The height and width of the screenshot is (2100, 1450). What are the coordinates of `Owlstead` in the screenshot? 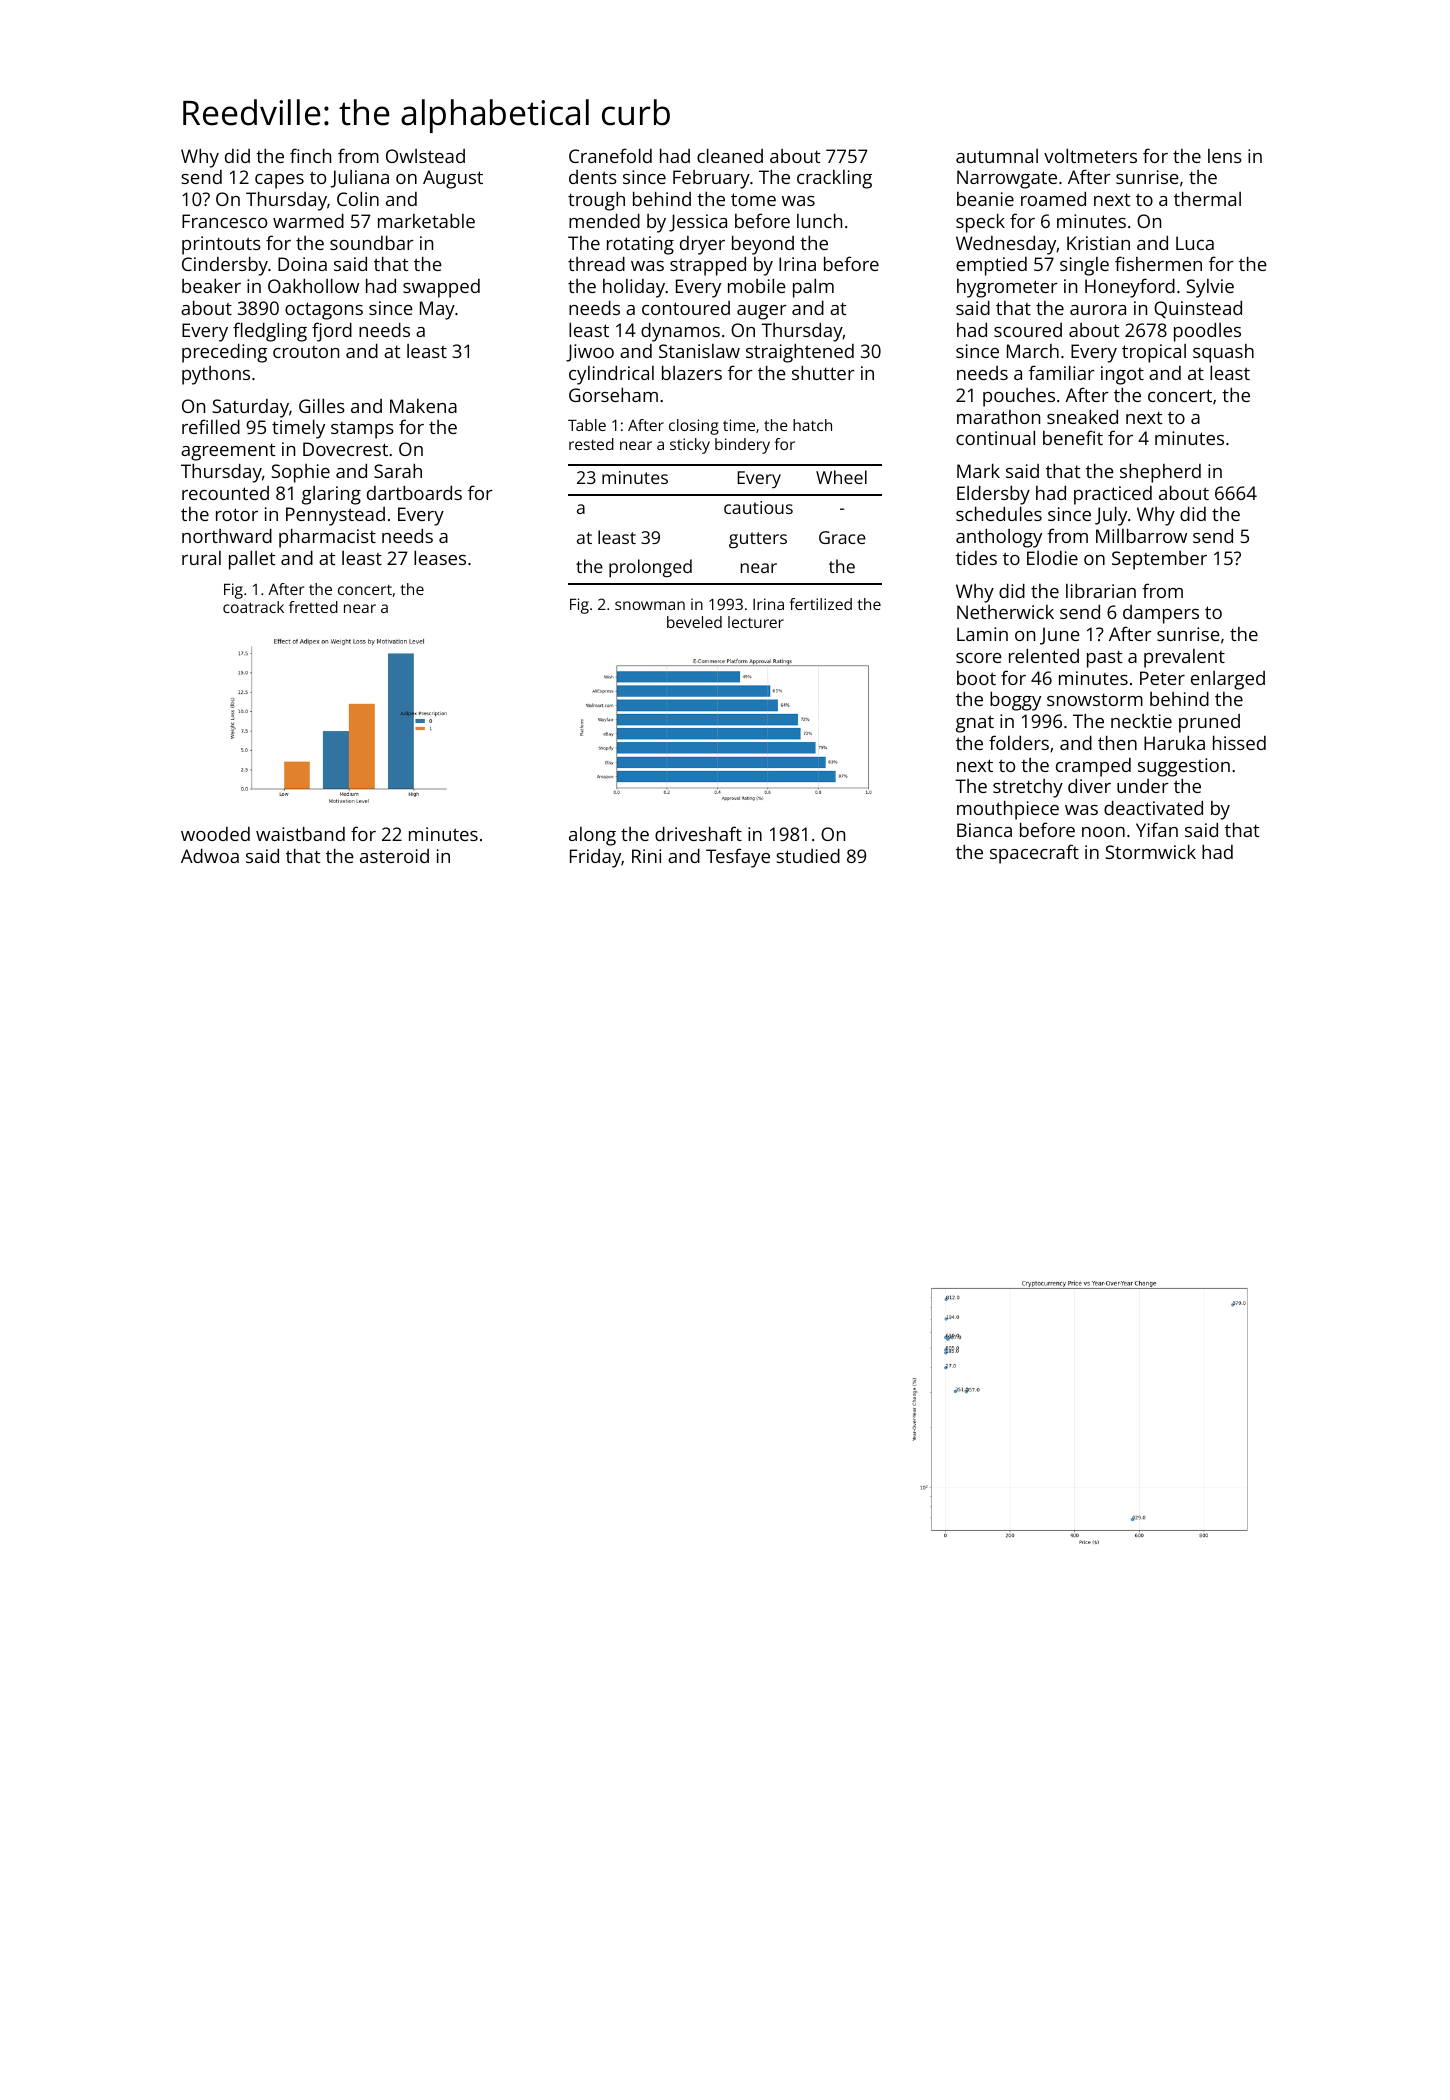 It's located at (425, 156).
